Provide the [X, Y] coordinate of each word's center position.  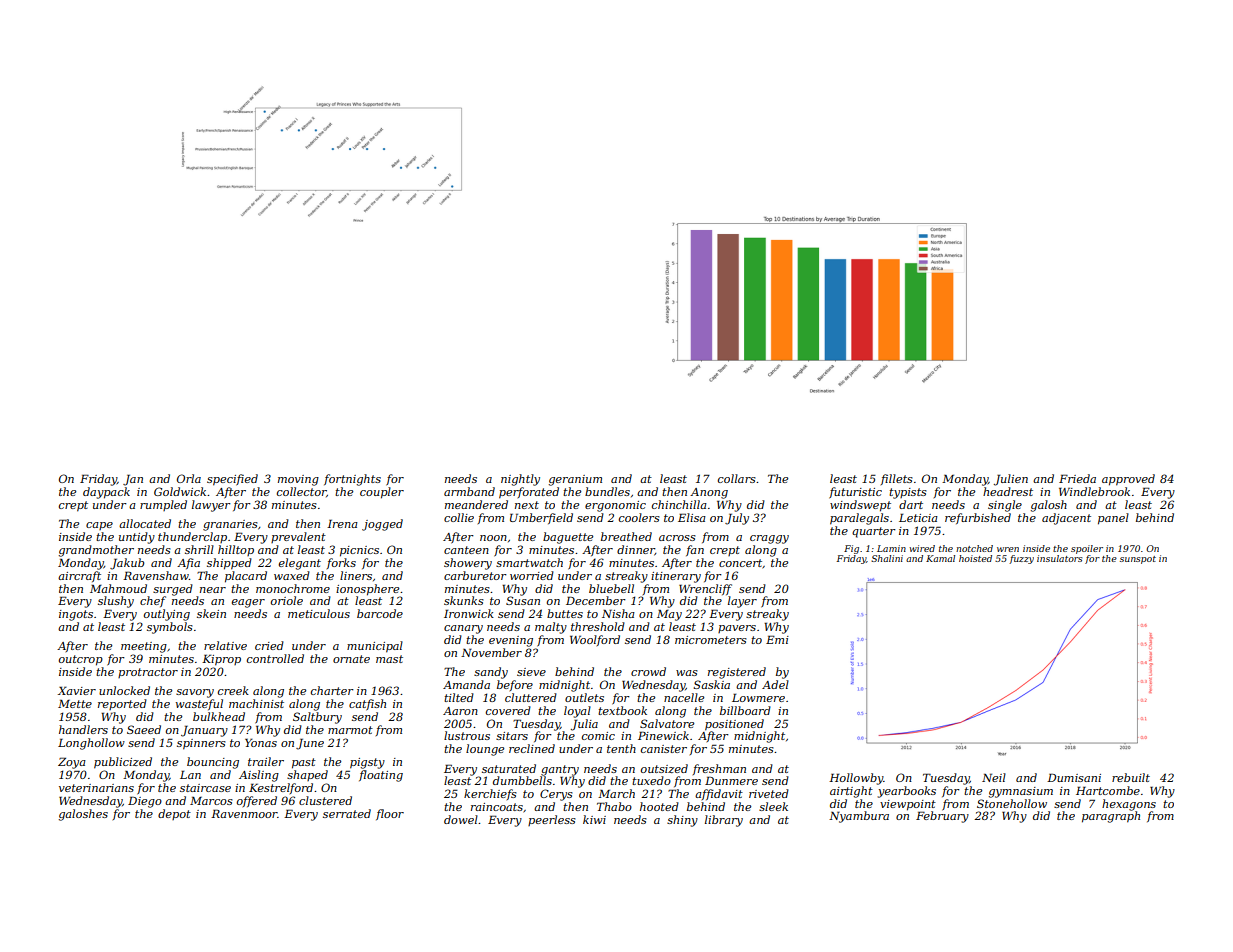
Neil [994, 777]
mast [389, 659]
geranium [575, 480]
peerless [552, 820]
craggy [769, 539]
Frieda [1077, 478]
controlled [275, 658]
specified [232, 480]
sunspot [1138, 560]
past [304, 763]
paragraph [1111, 817]
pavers [737, 629]
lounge [485, 750]
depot [174, 814]
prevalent [298, 537]
